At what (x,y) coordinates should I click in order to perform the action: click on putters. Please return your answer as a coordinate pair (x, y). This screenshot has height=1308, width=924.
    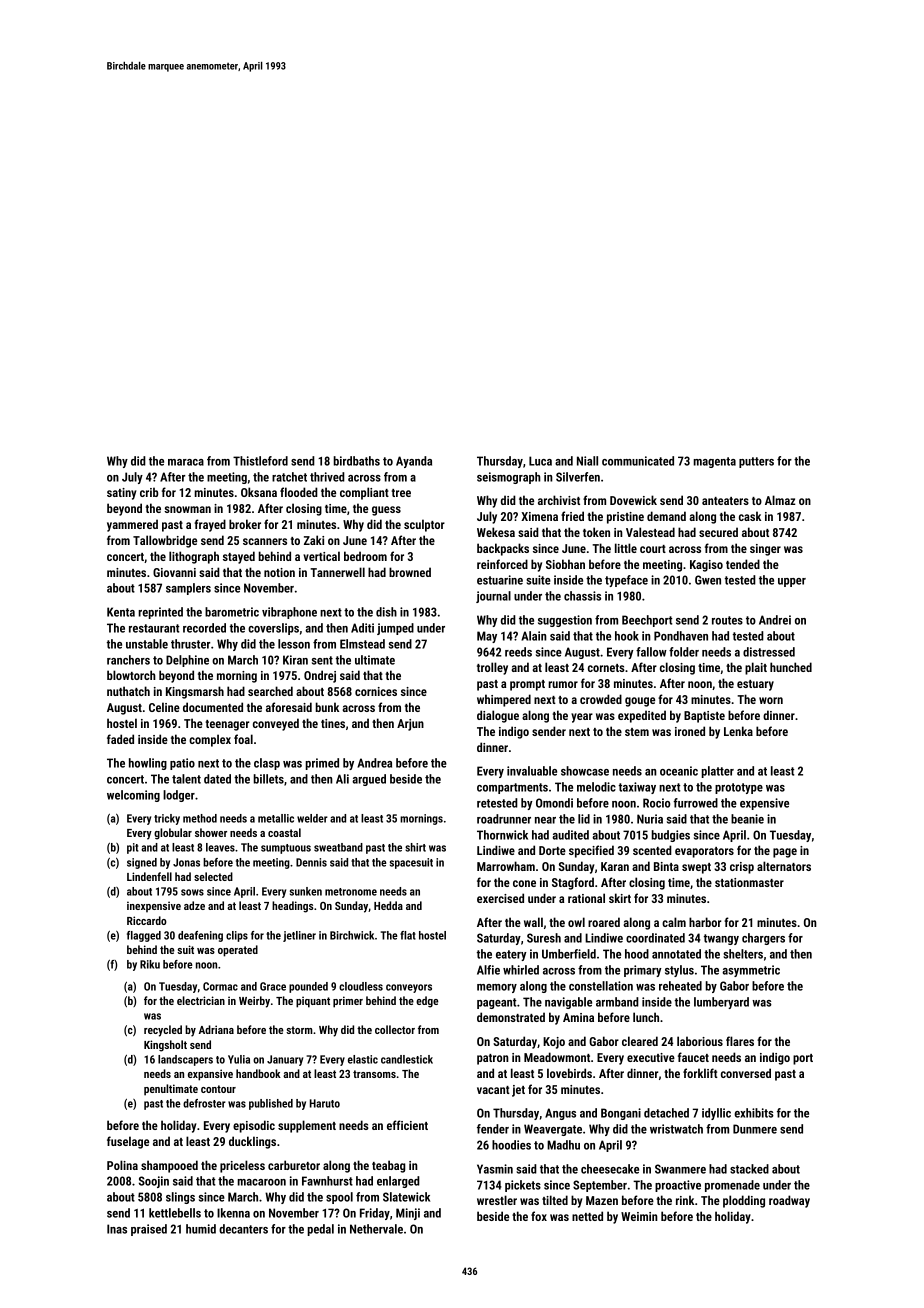
    Looking at the image, I should click on (756, 462).
